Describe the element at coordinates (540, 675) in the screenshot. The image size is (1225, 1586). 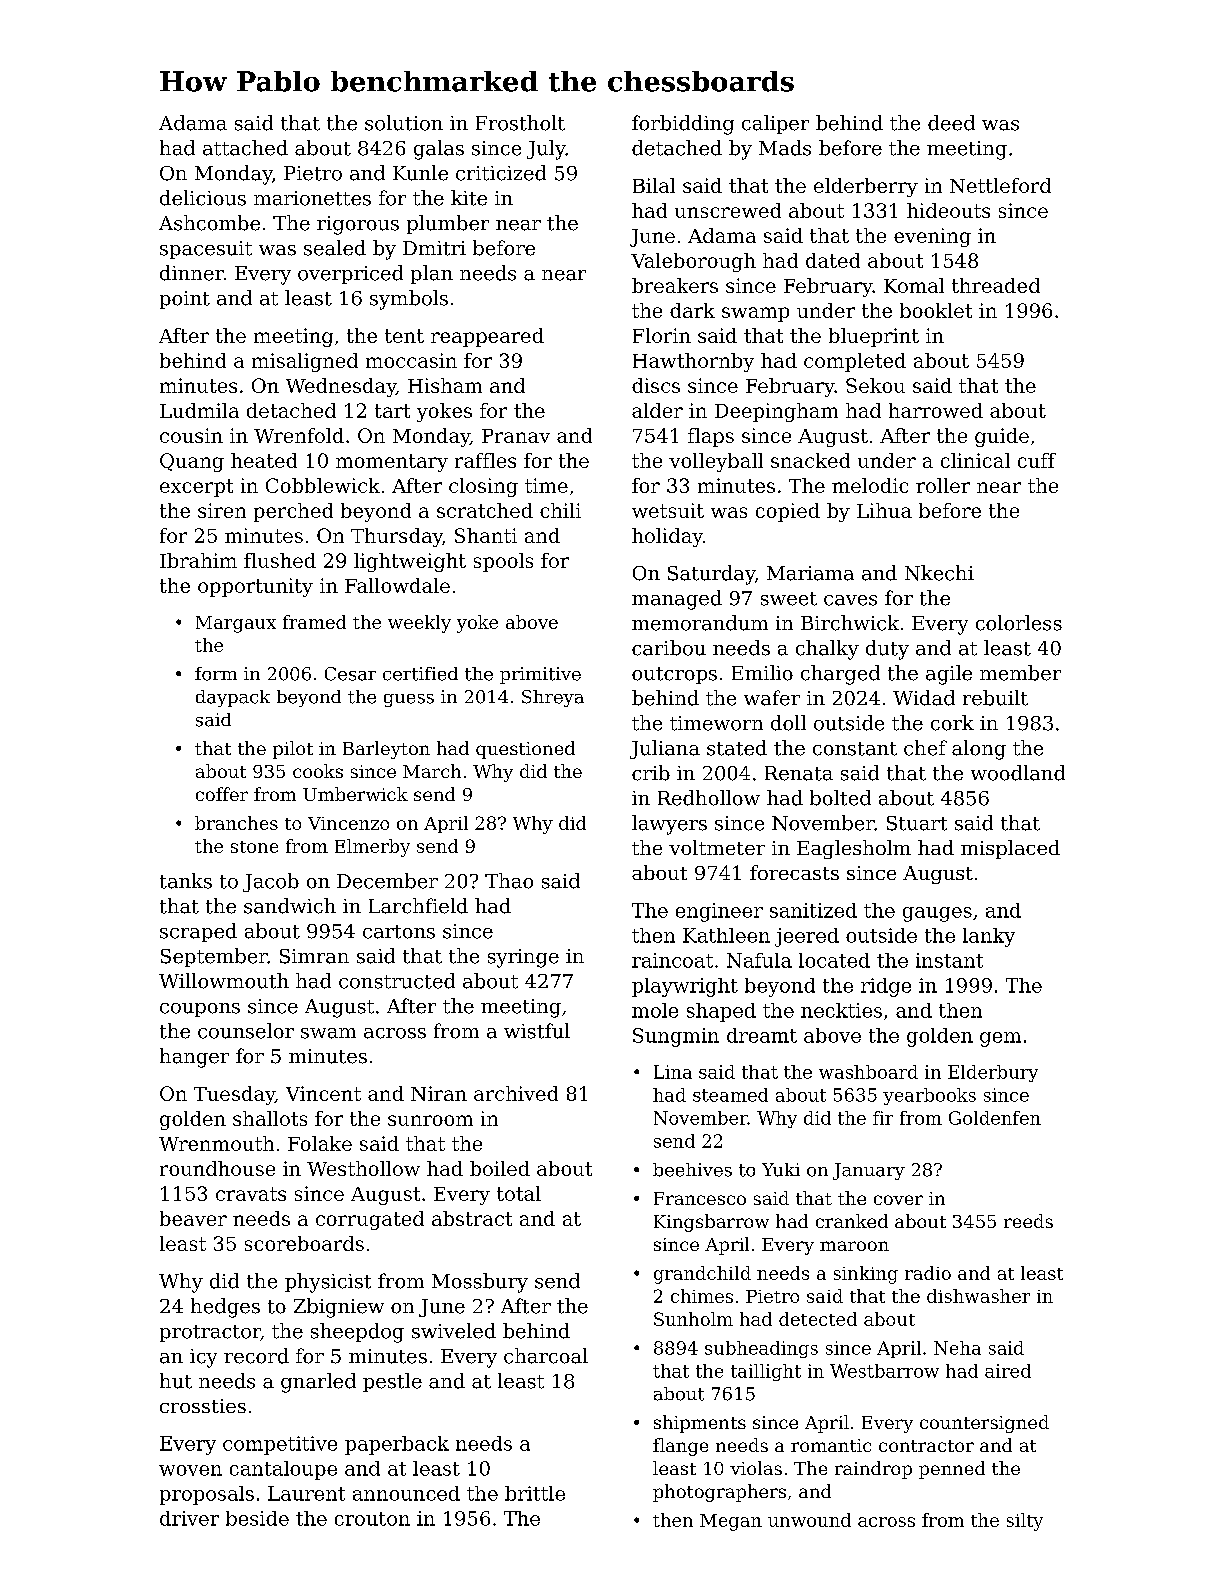
I see `primitive` at that location.
